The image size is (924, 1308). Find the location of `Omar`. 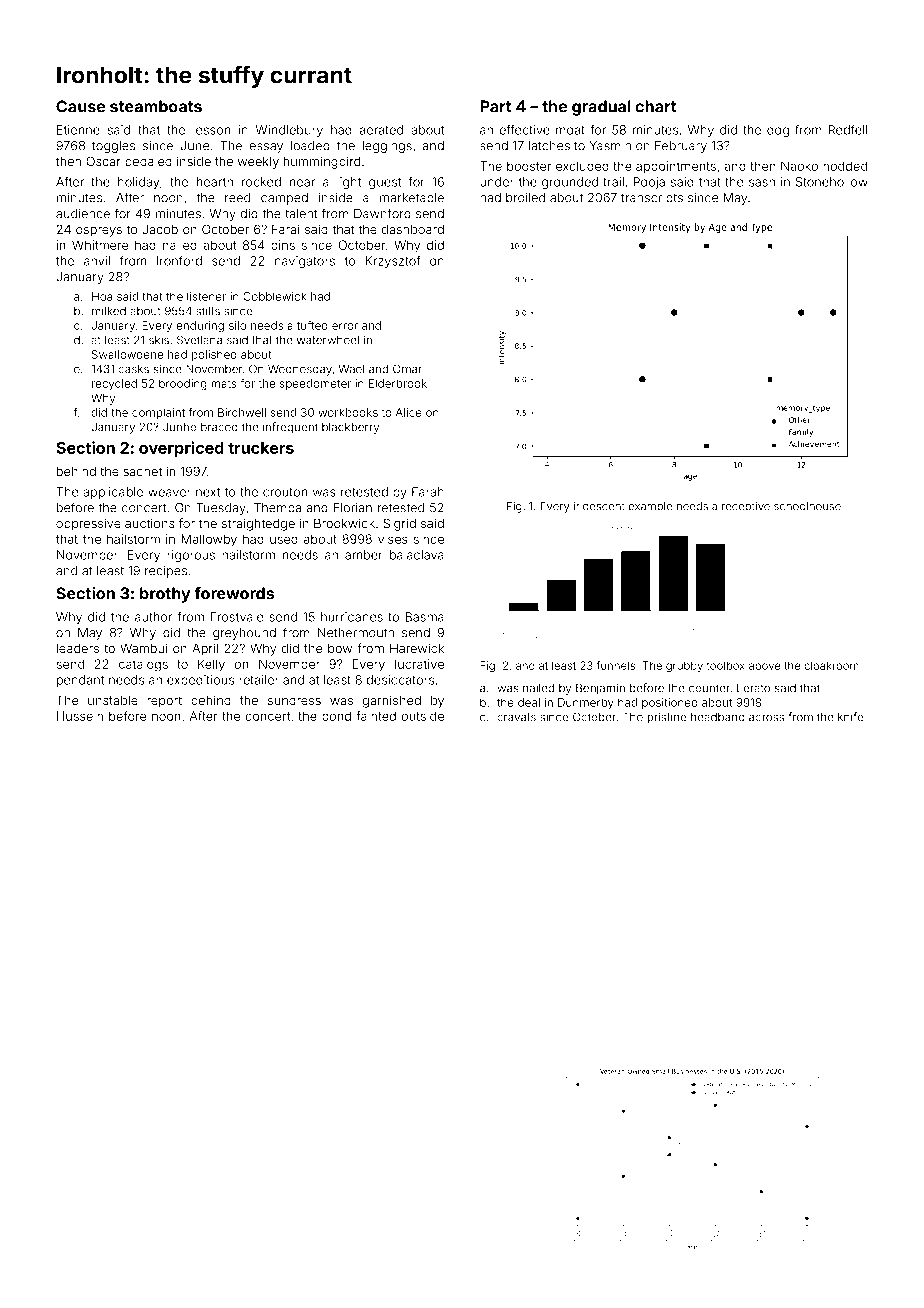

Omar is located at coordinates (407, 369).
